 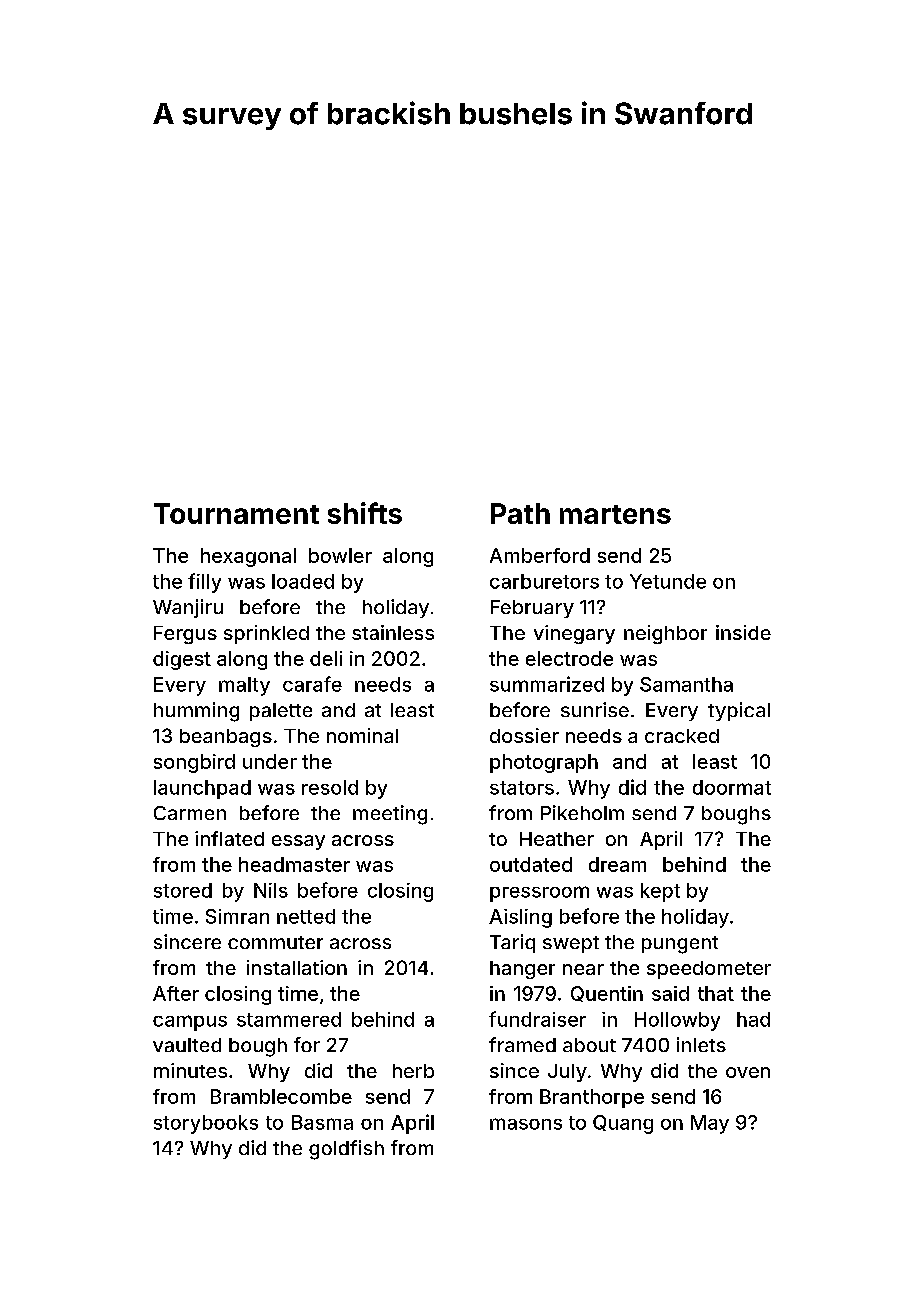 I want to click on May, so click(x=710, y=1124).
